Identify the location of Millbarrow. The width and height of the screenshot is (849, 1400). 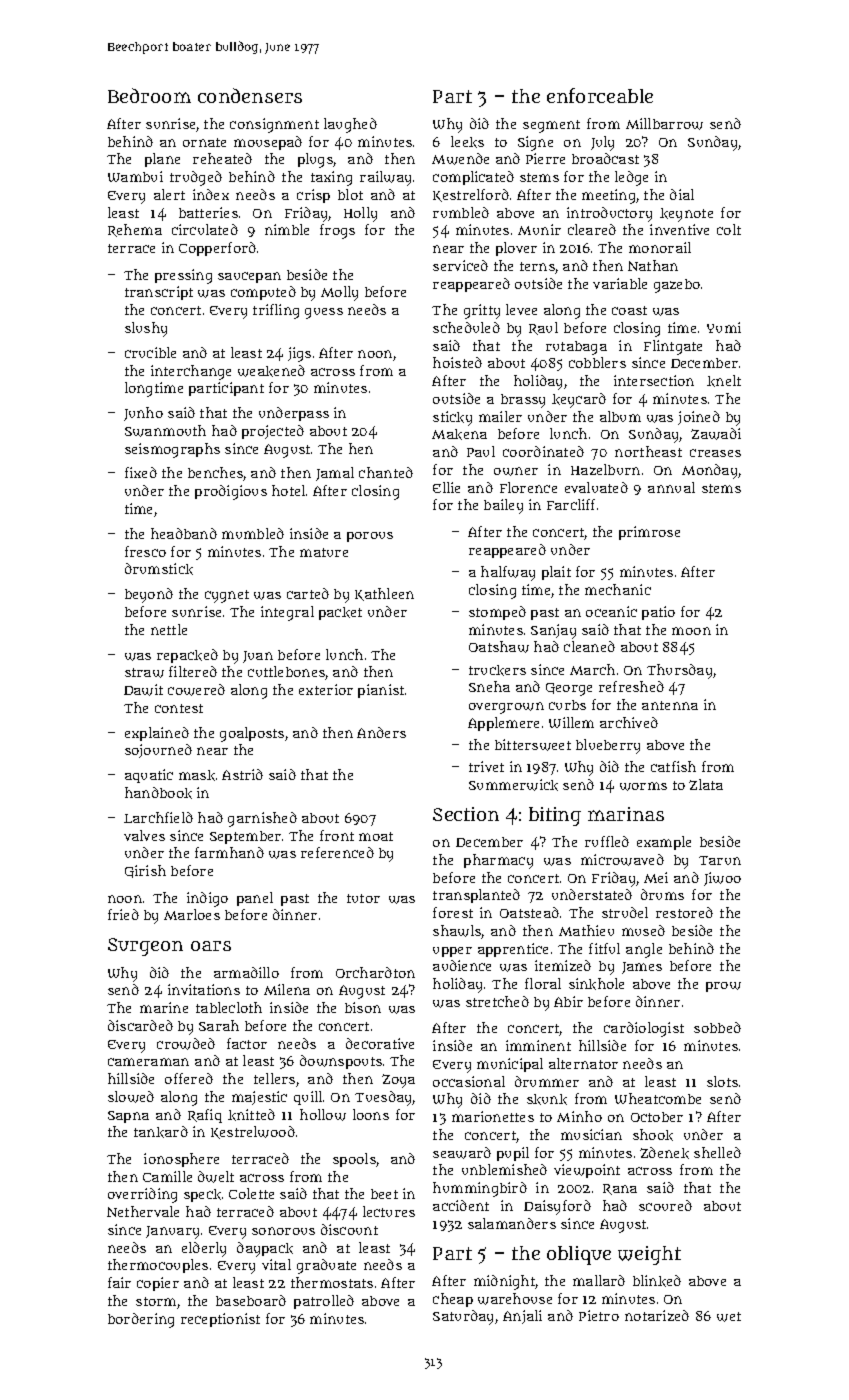
(664, 124).
